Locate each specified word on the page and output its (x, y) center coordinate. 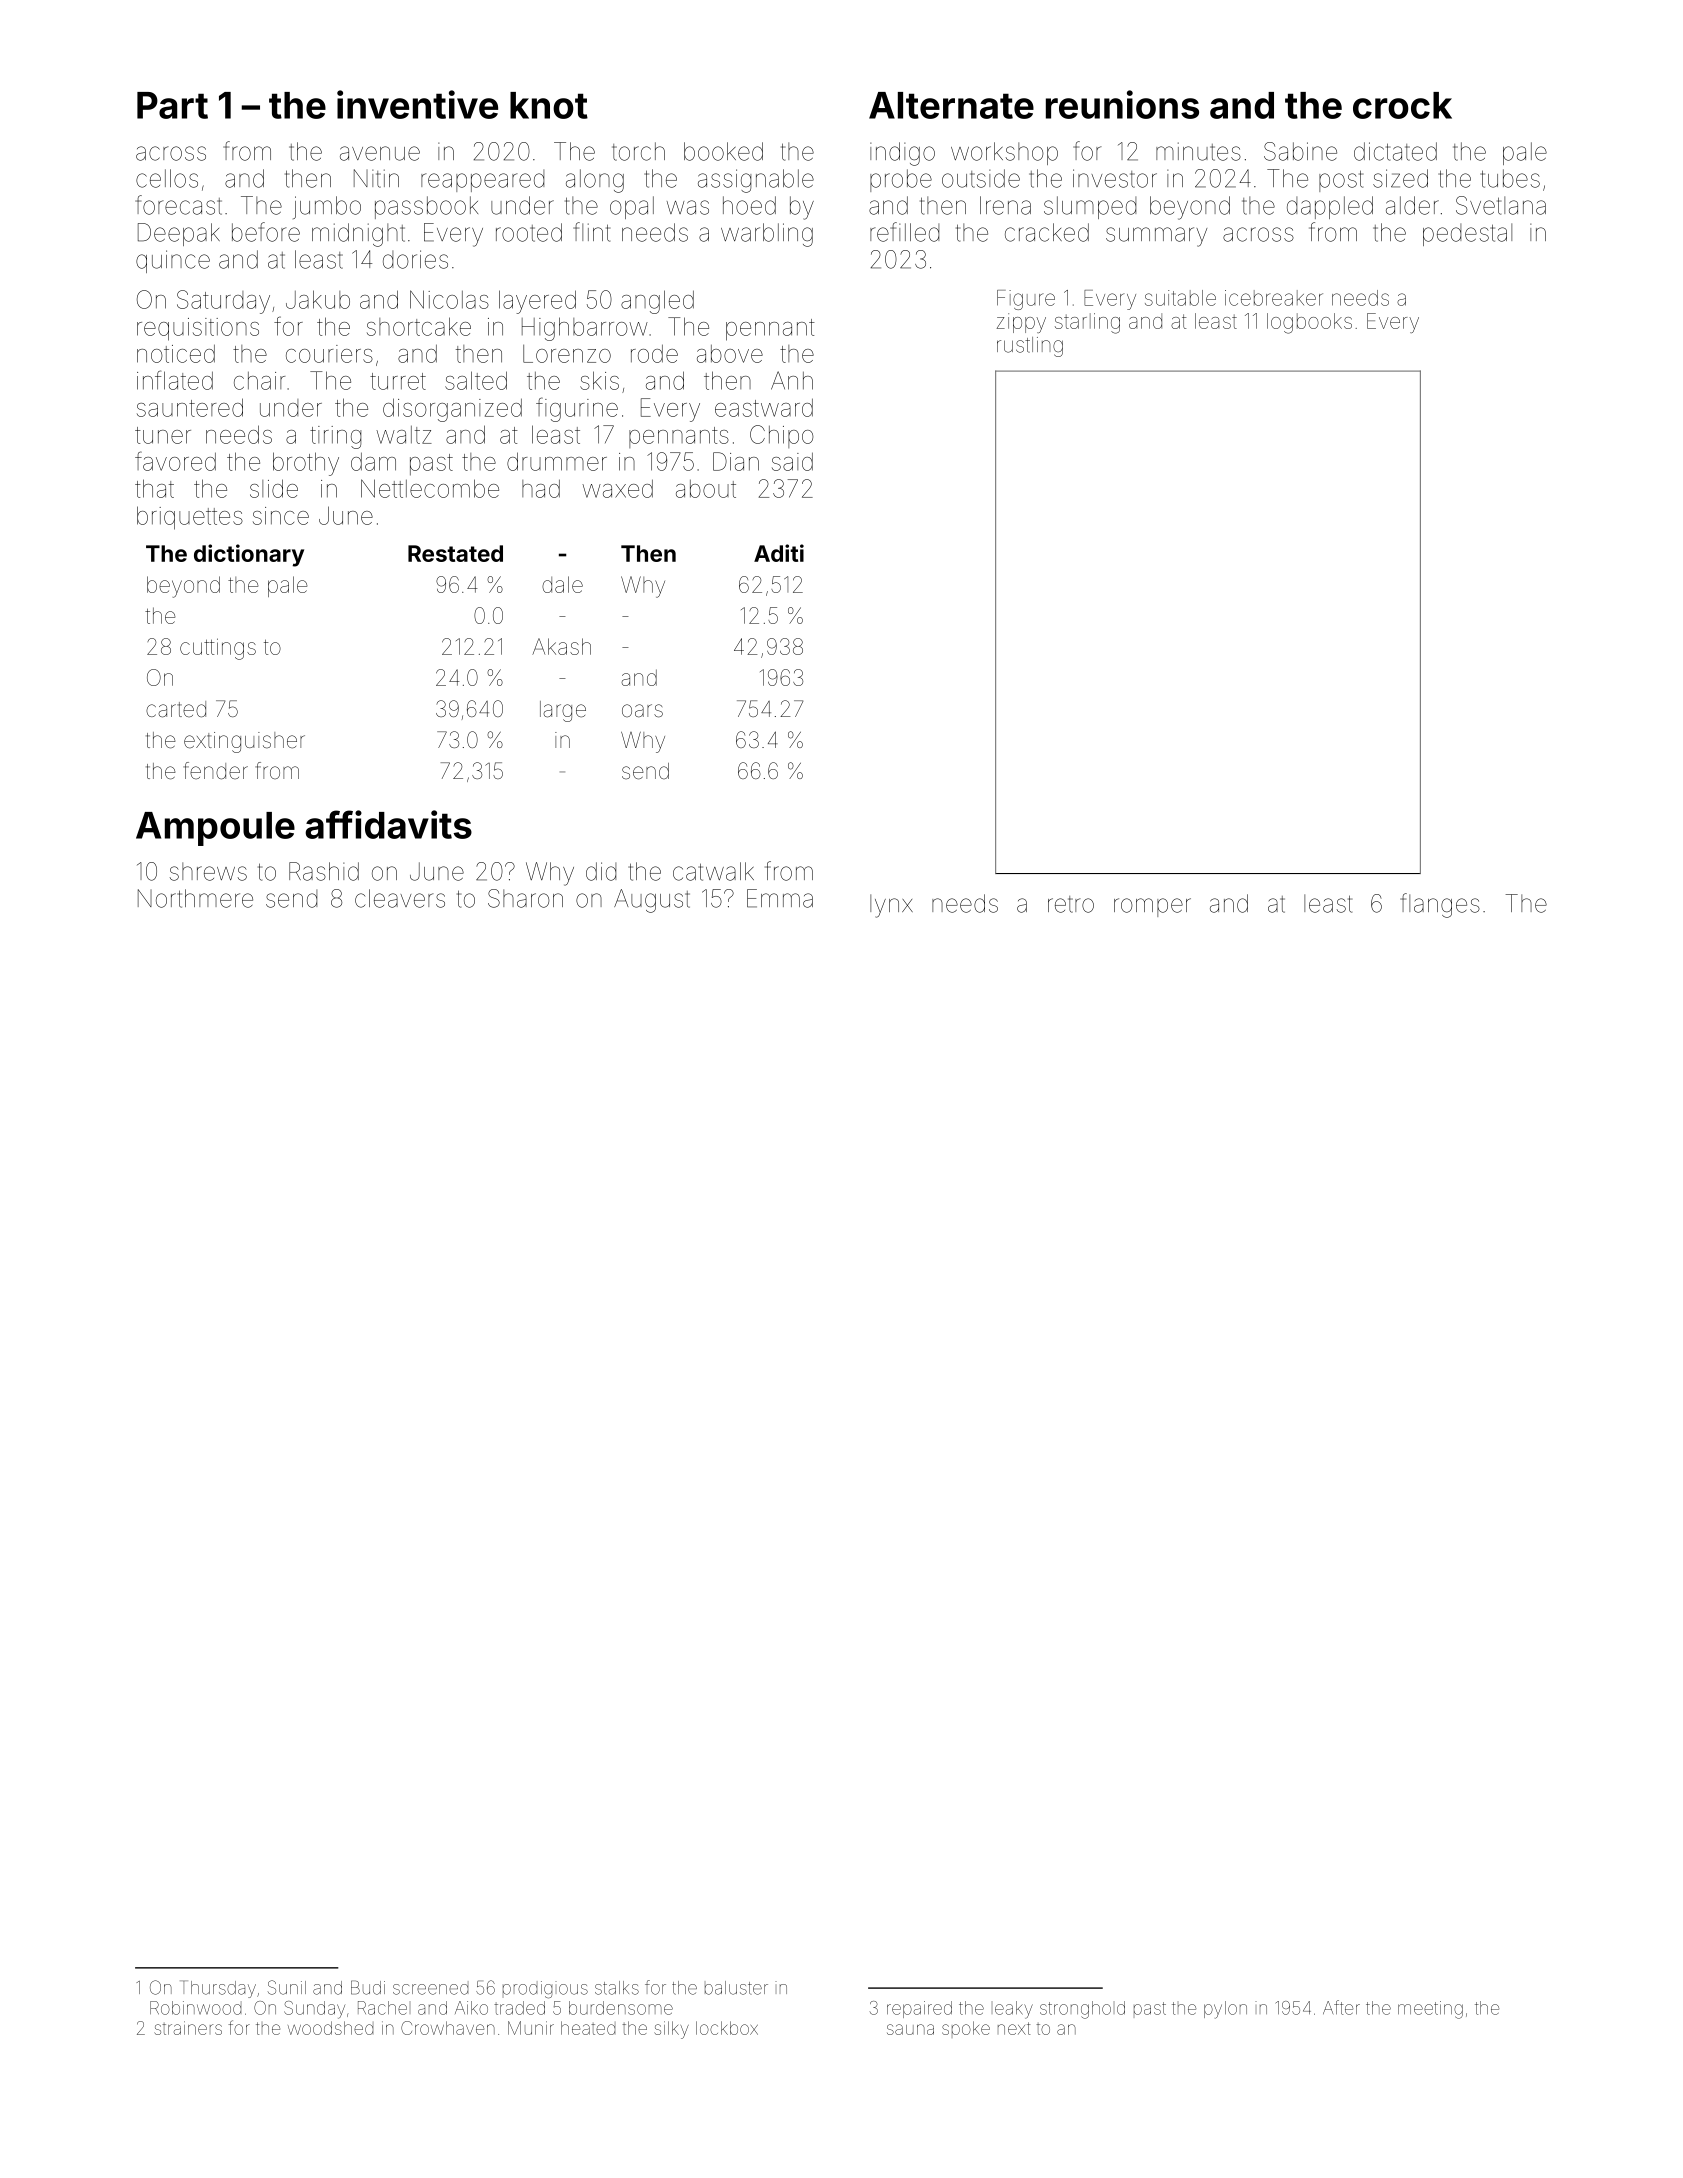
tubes (1510, 178)
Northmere (195, 898)
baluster (736, 1988)
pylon (1225, 2010)
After (1341, 2007)
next (1014, 2028)
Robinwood (195, 2008)
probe (901, 180)
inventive (417, 104)
